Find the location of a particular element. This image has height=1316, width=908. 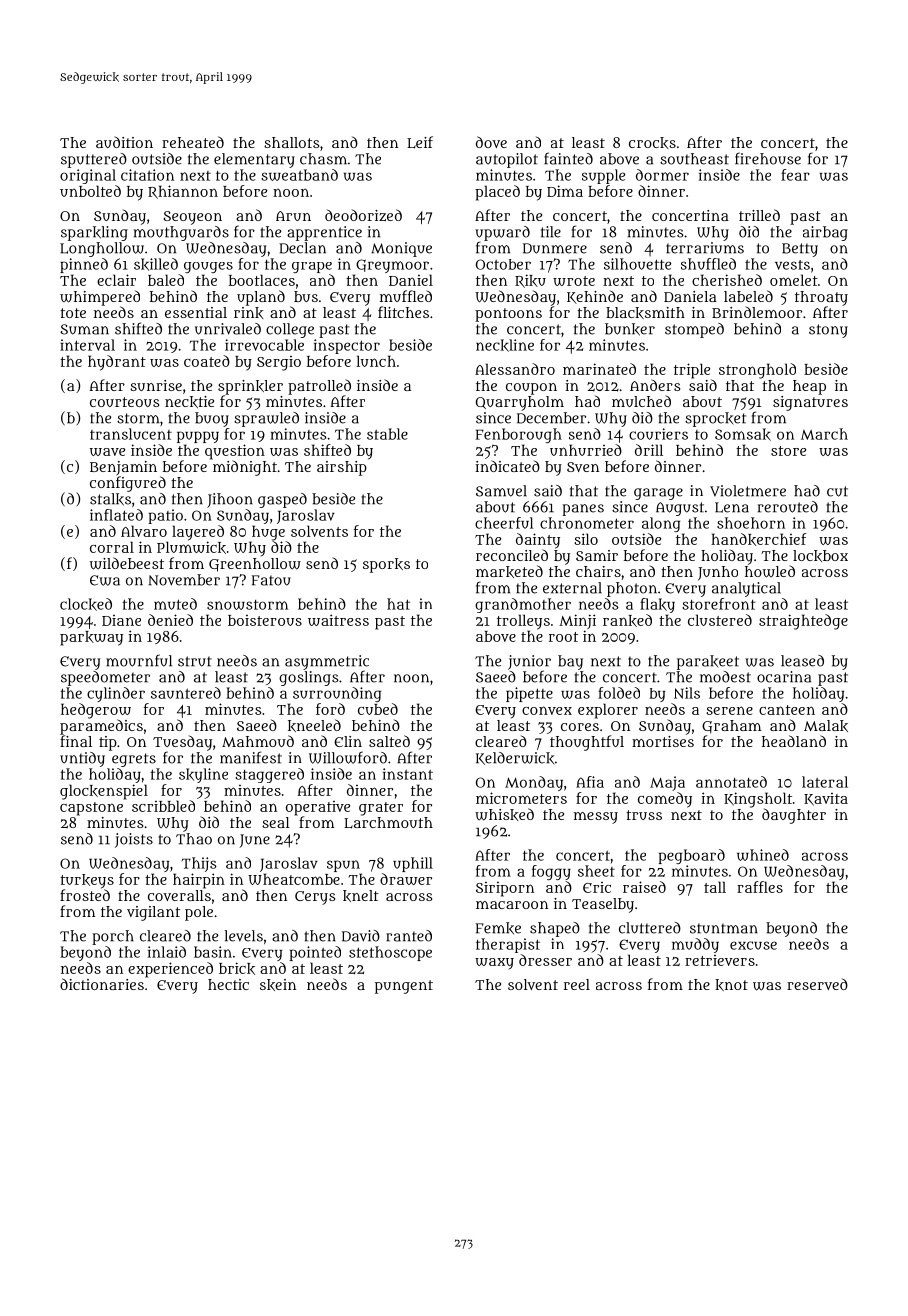

pungent is located at coordinates (404, 987).
